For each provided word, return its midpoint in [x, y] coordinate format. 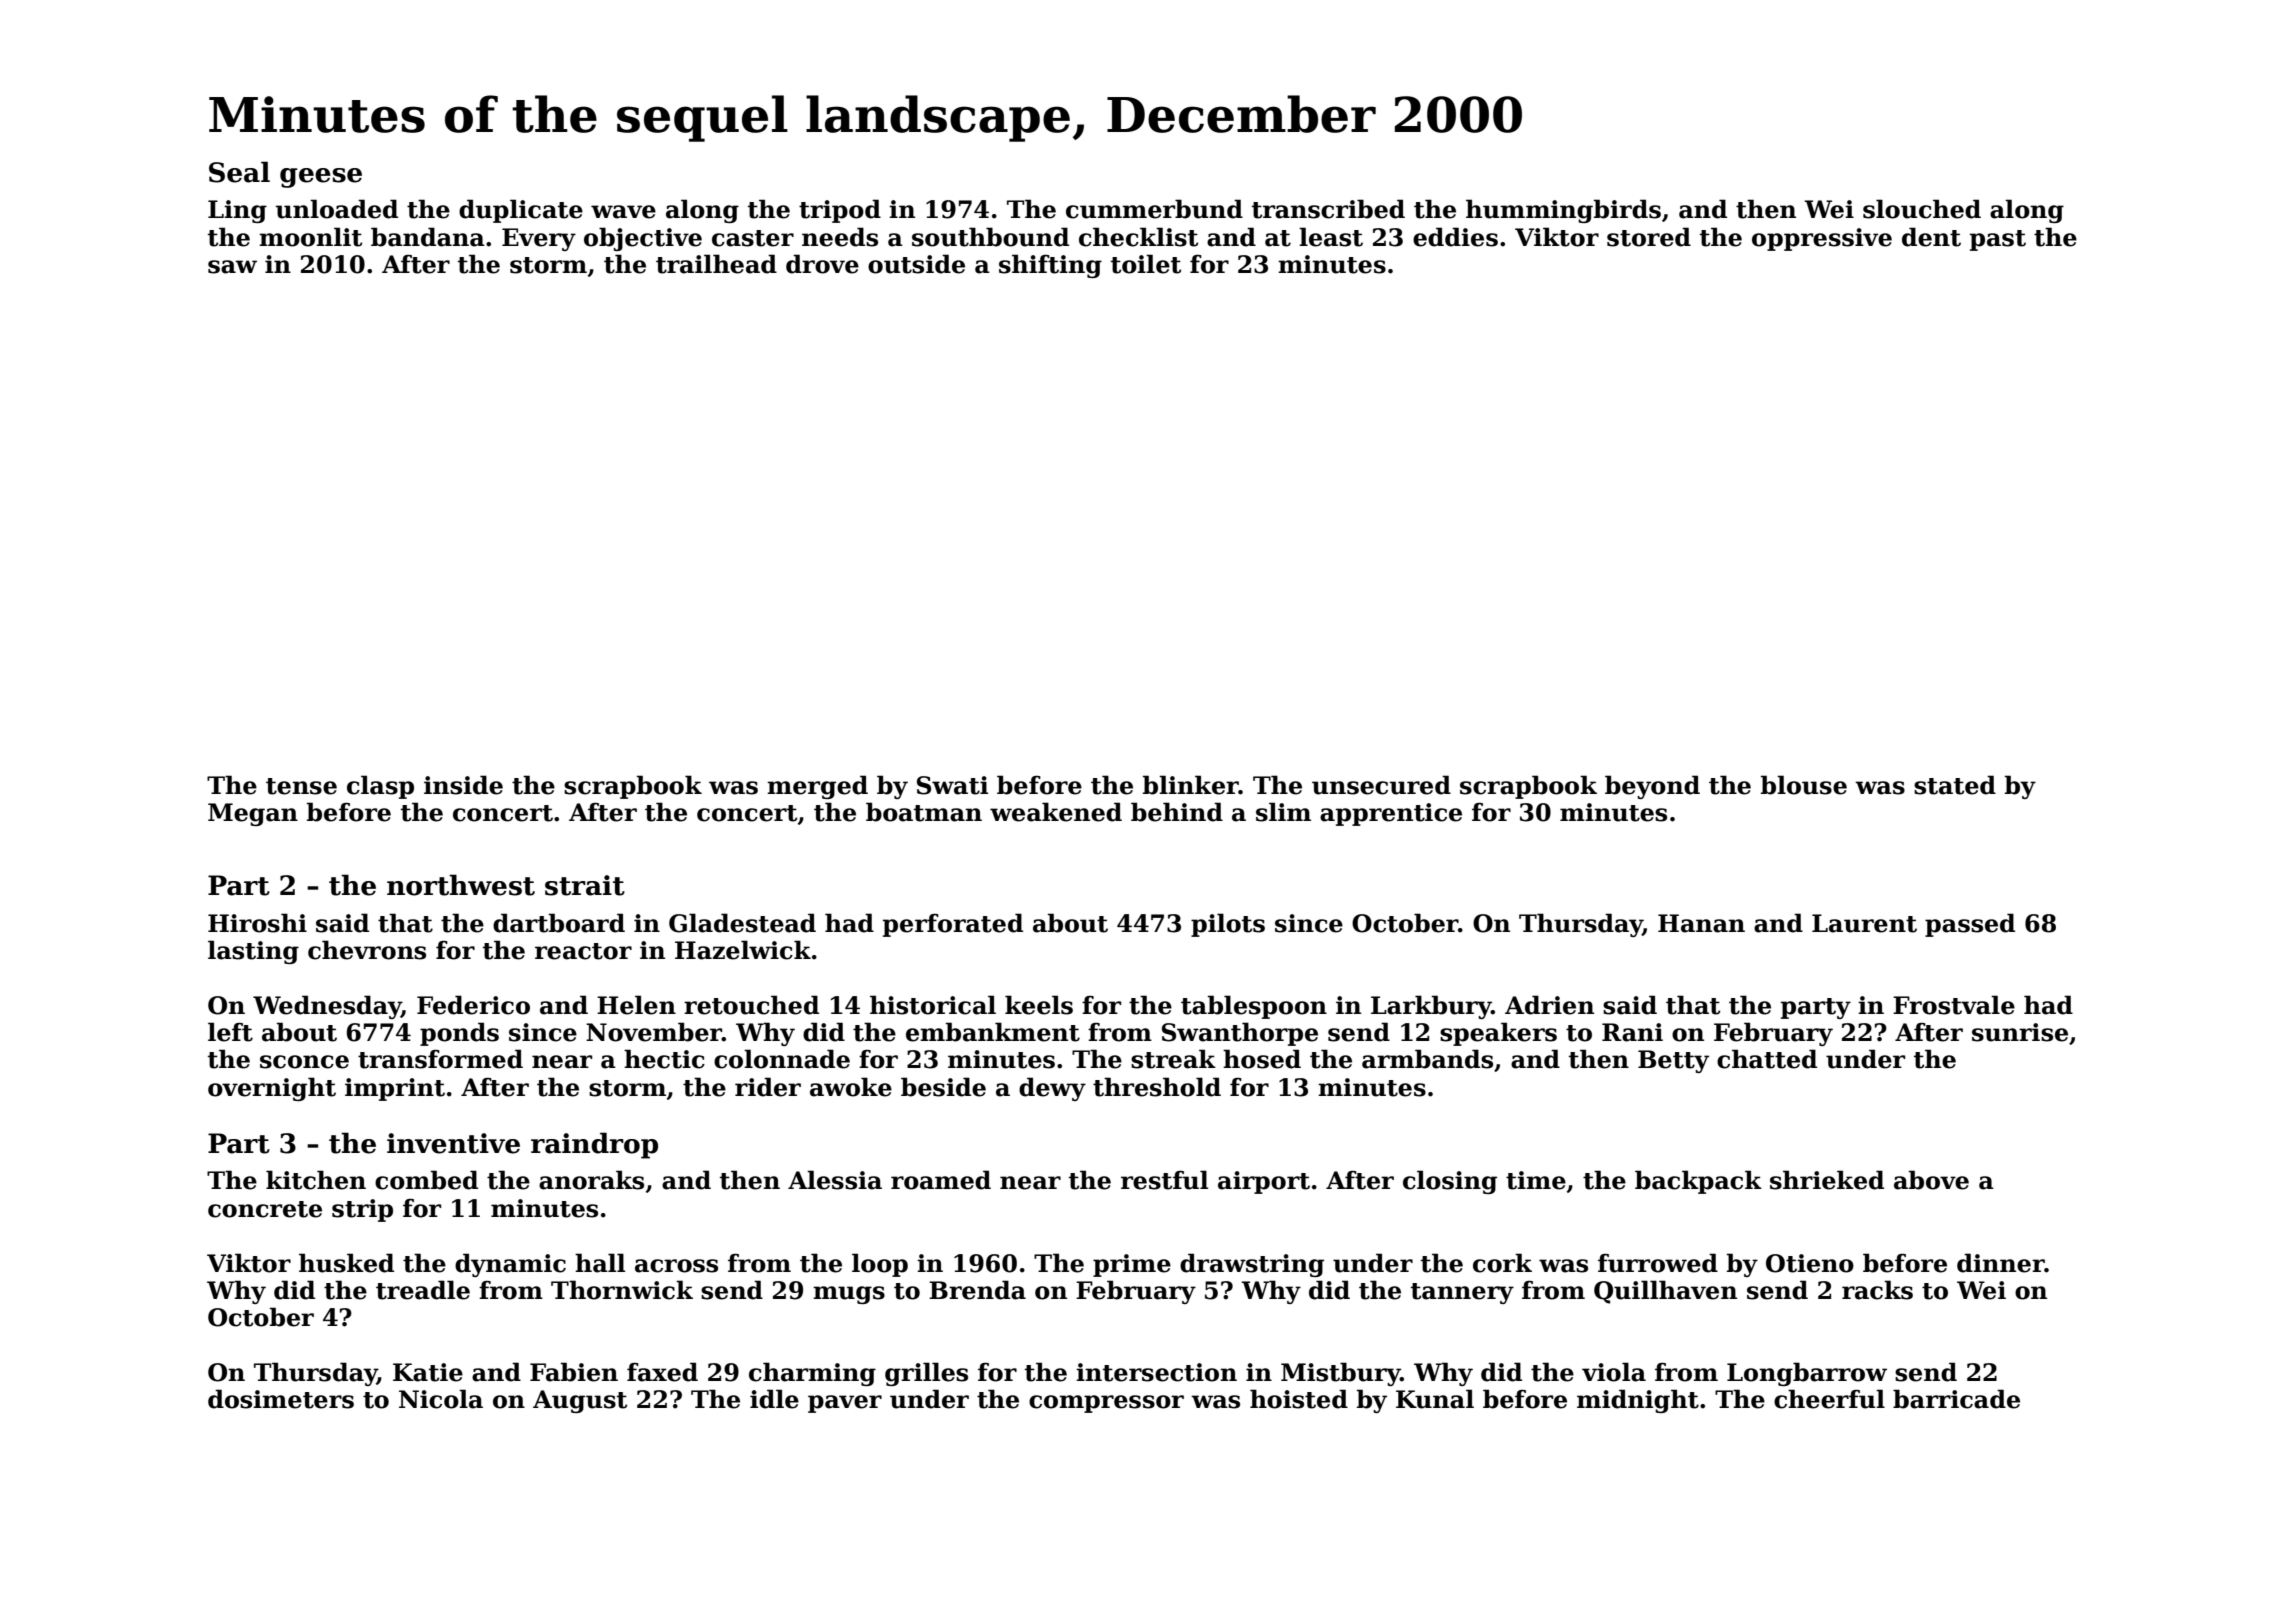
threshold [1157, 1087]
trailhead [716, 264]
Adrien [1549, 1005]
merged [817, 787]
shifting [1050, 266]
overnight [272, 1089]
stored [1649, 237]
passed [1970, 925]
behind [1177, 812]
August [580, 1401]
